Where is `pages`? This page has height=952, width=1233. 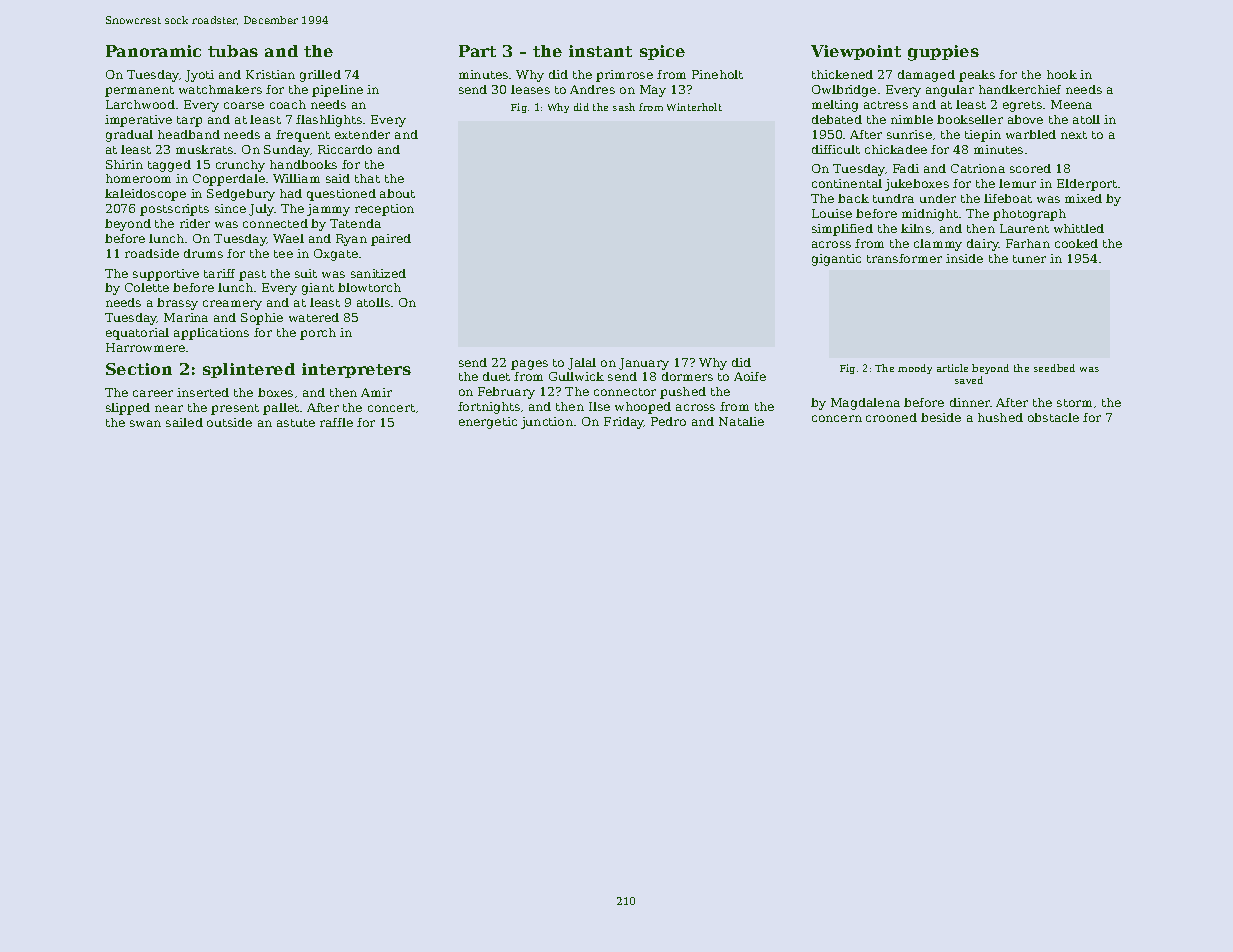
pages is located at coordinates (529, 365).
